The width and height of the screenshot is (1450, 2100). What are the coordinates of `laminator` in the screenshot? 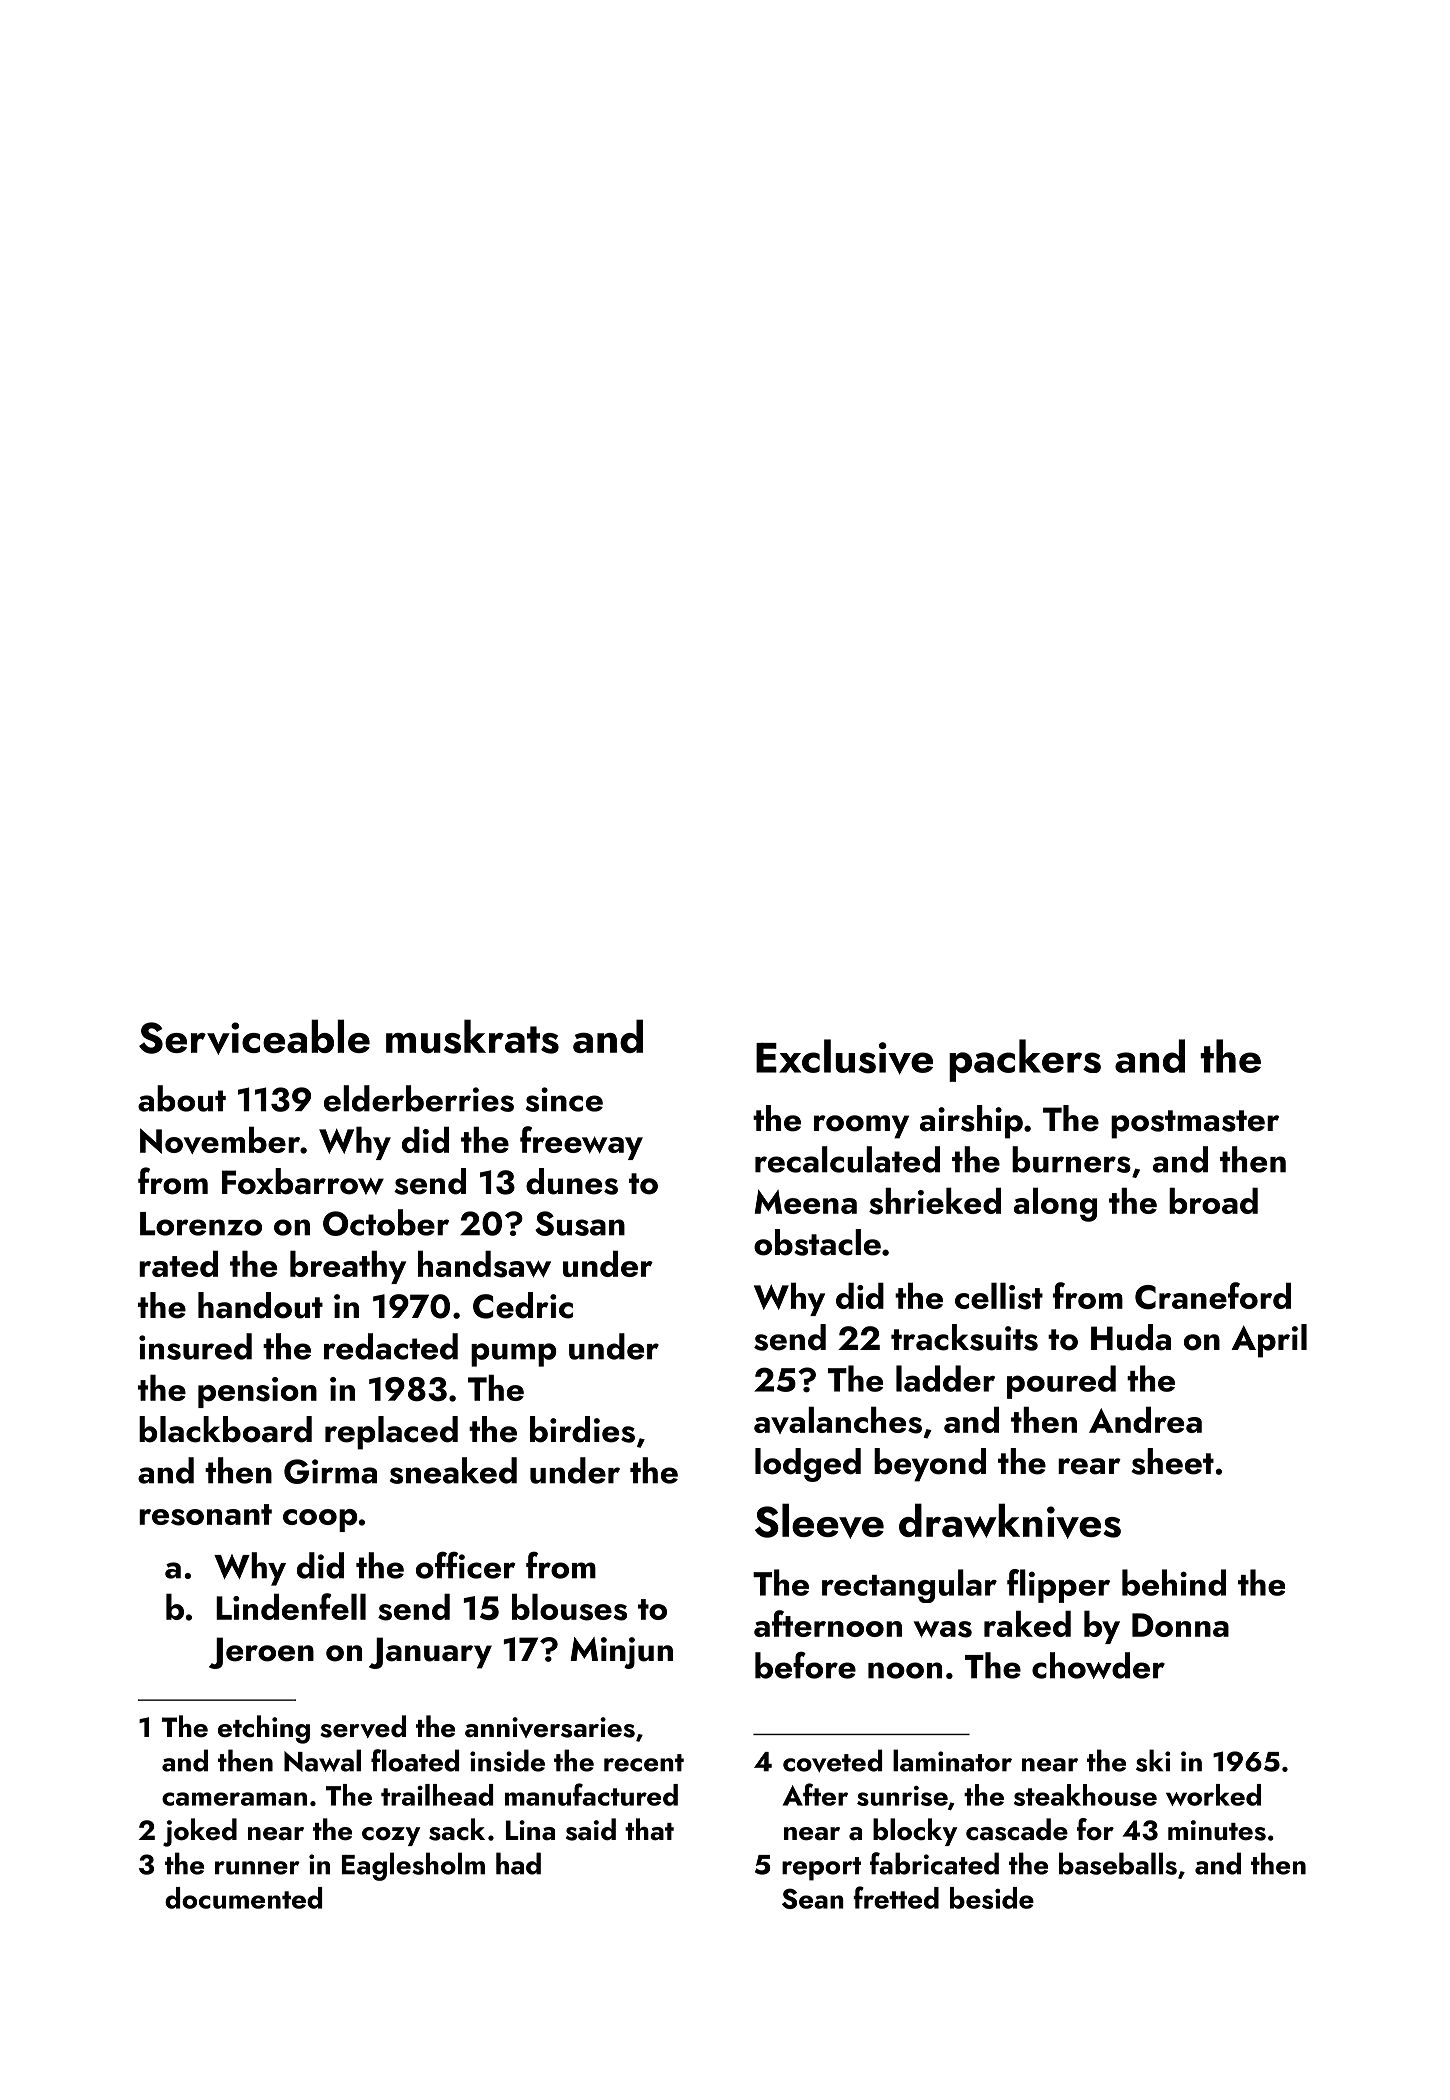 It's located at (952, 1760).
